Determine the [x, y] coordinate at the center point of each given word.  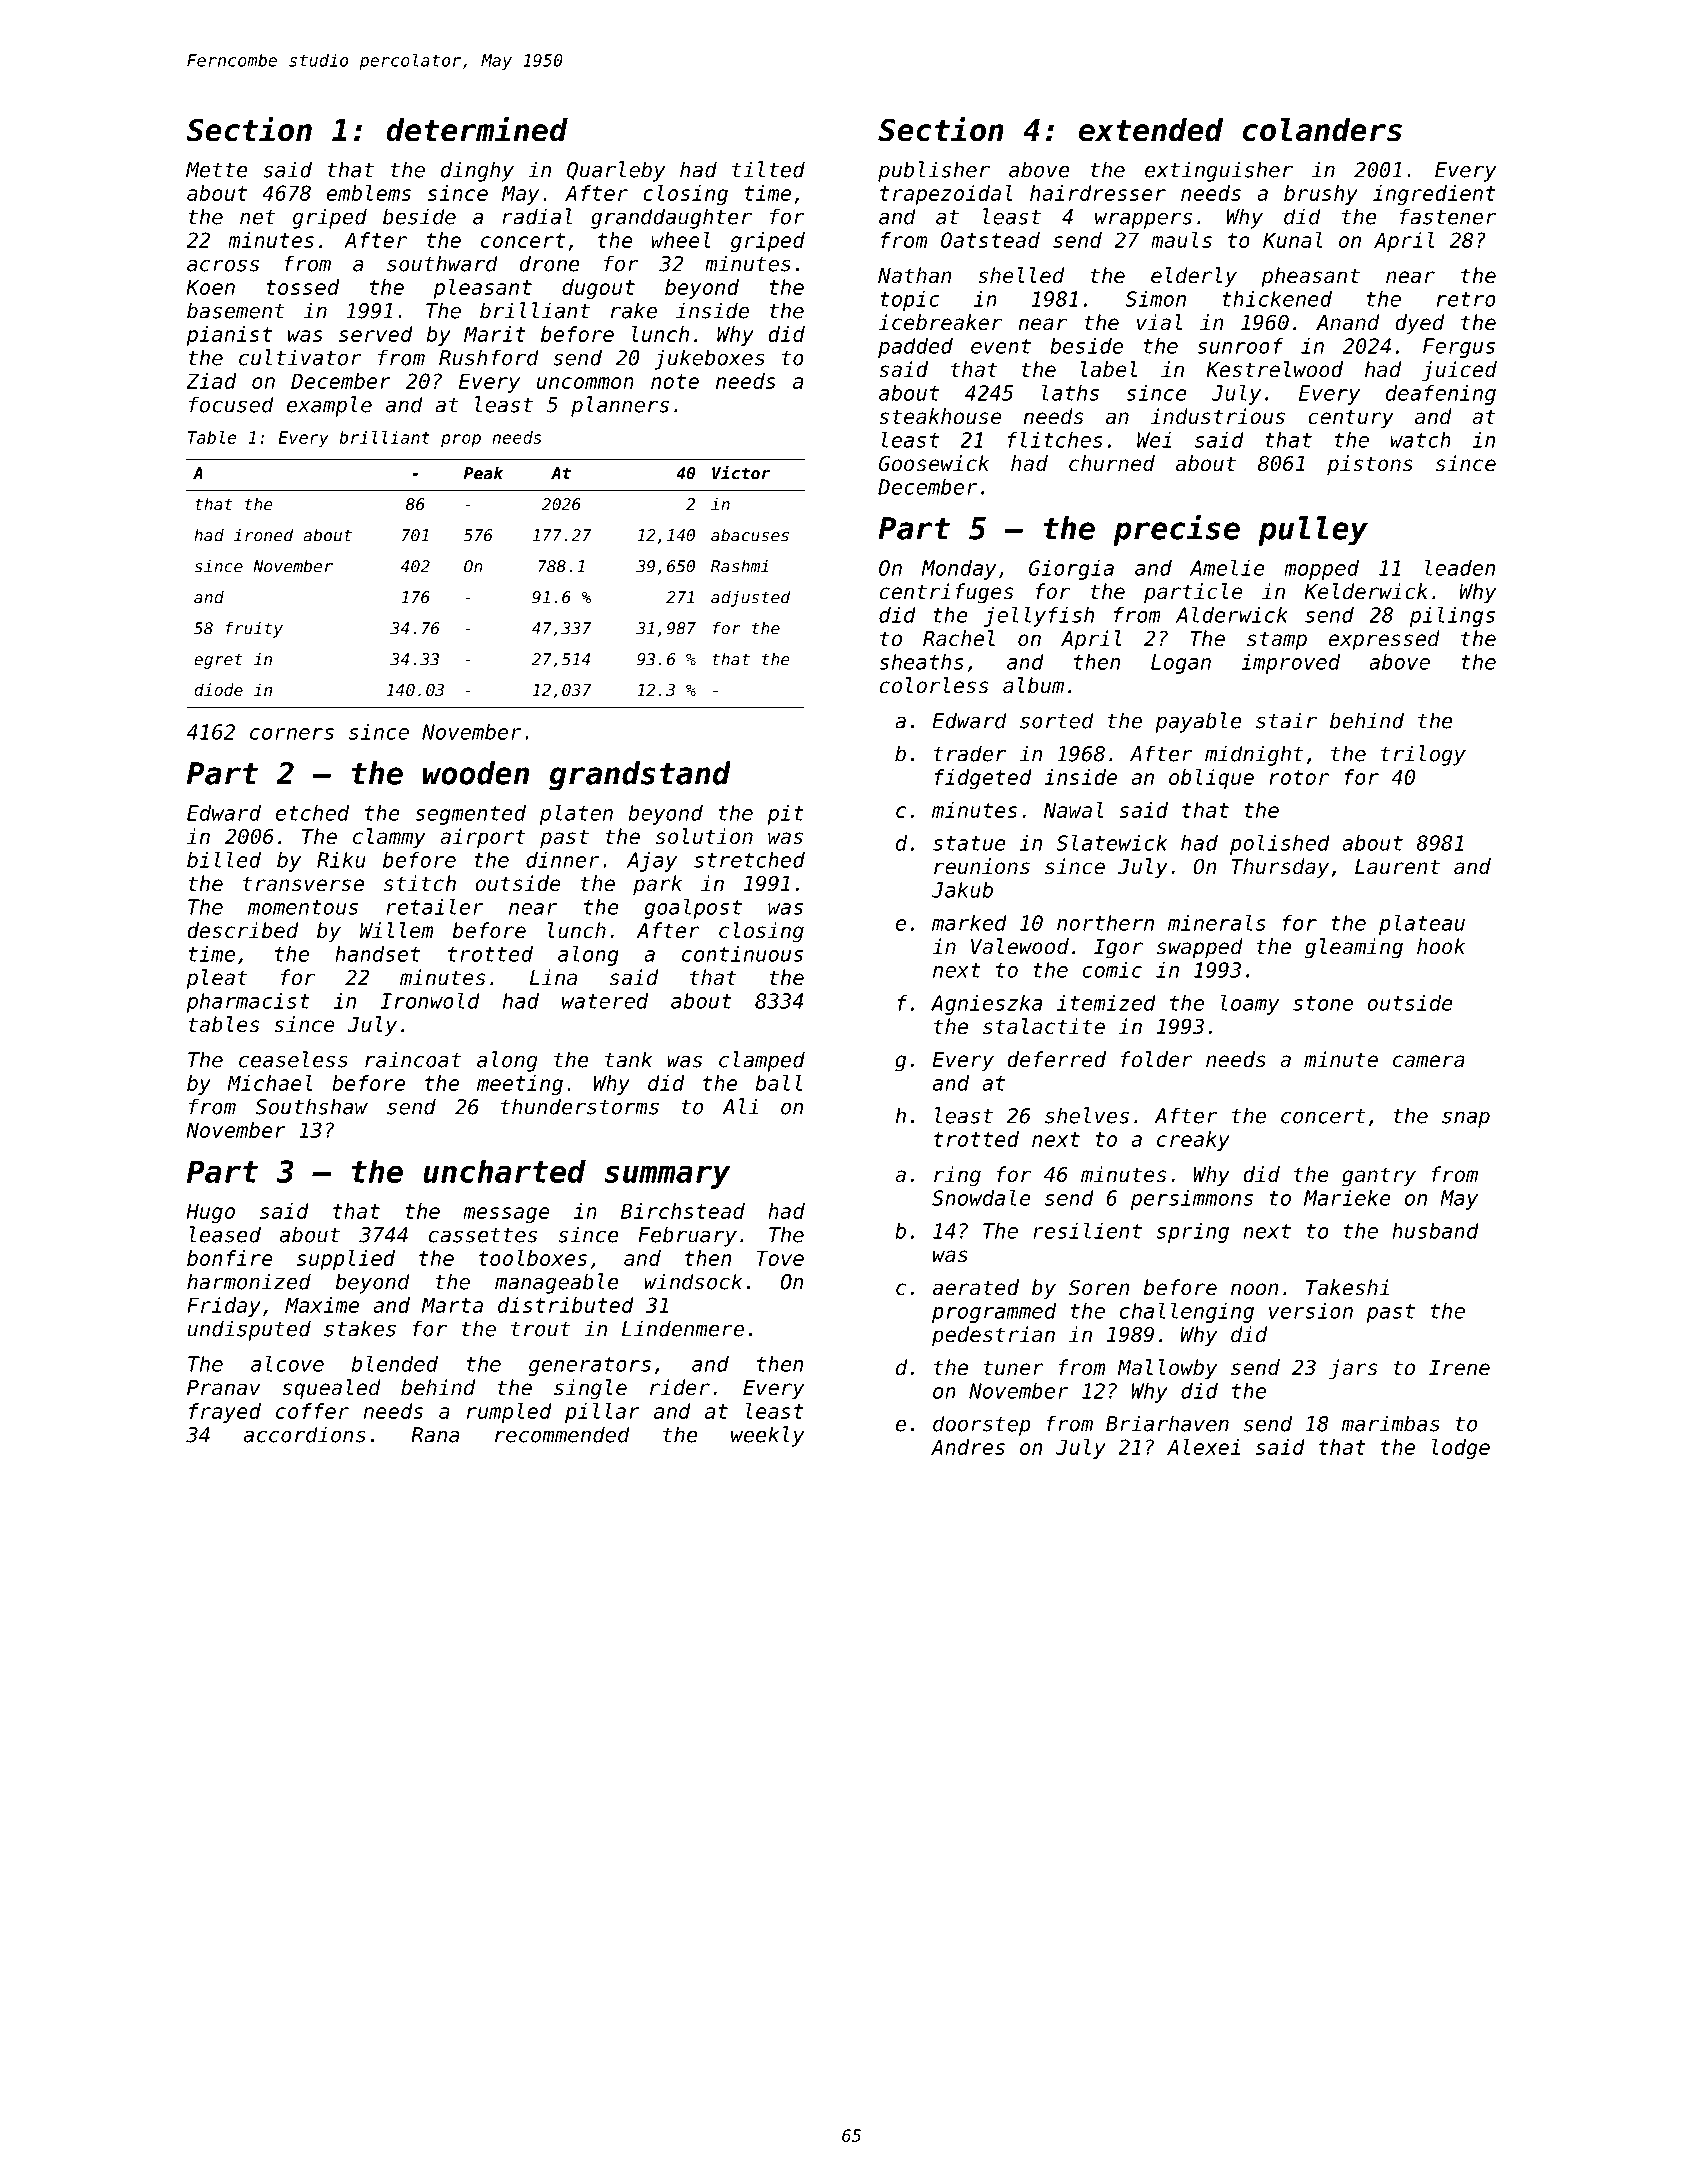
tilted [768, 169]
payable [1198, 722]
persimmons [1192, 1200]
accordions [305, 1434]
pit [785, 815]
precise [1176, 530]
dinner [563, 860]
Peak [483, 473]
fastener [1448, 216]
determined [477, 129]
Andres [968, 1447]
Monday [959, 570]
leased [225, 1234]
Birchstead [683, 1211]
